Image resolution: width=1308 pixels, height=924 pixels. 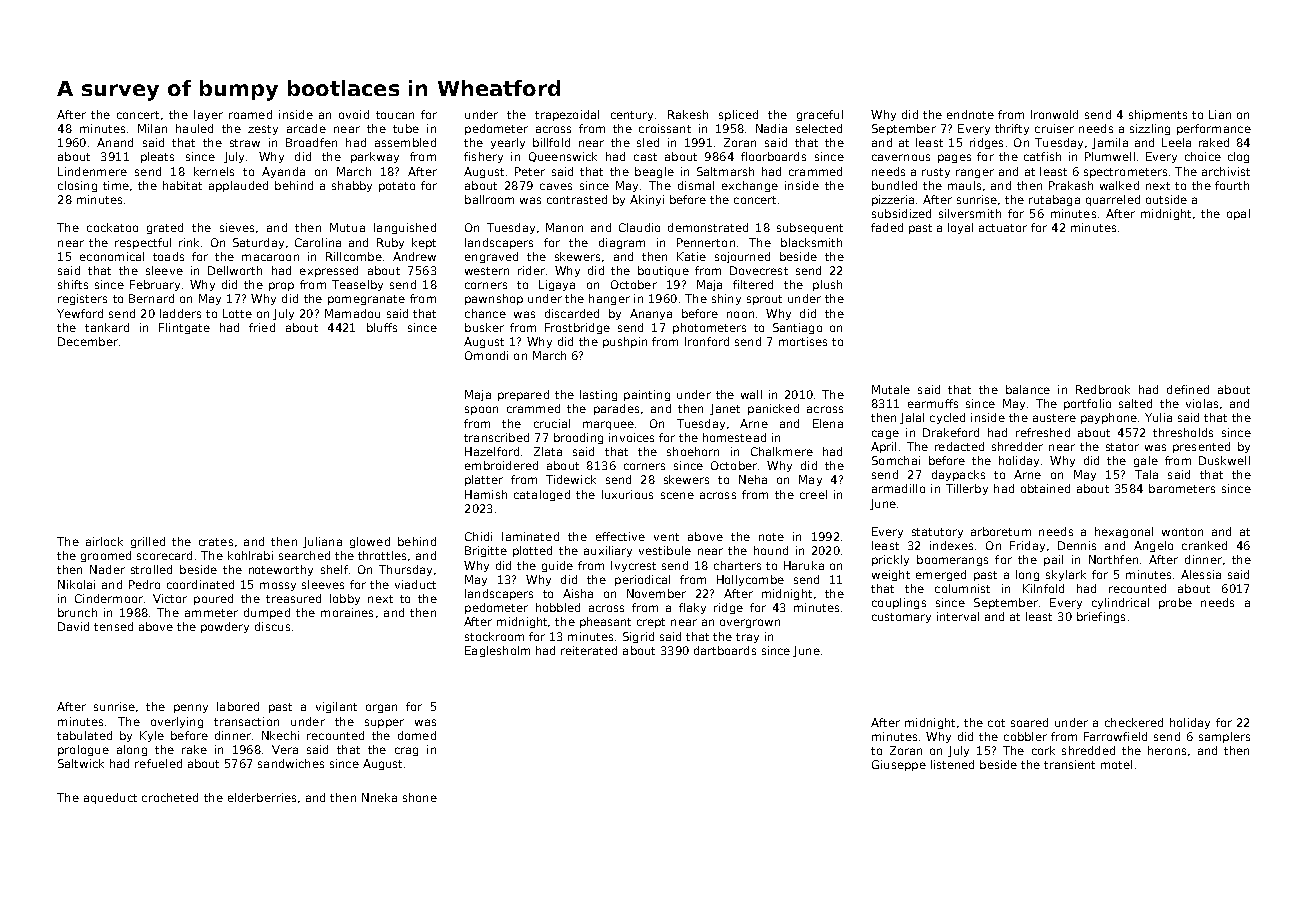 I want to click on December, so click(x=88, y=341).
